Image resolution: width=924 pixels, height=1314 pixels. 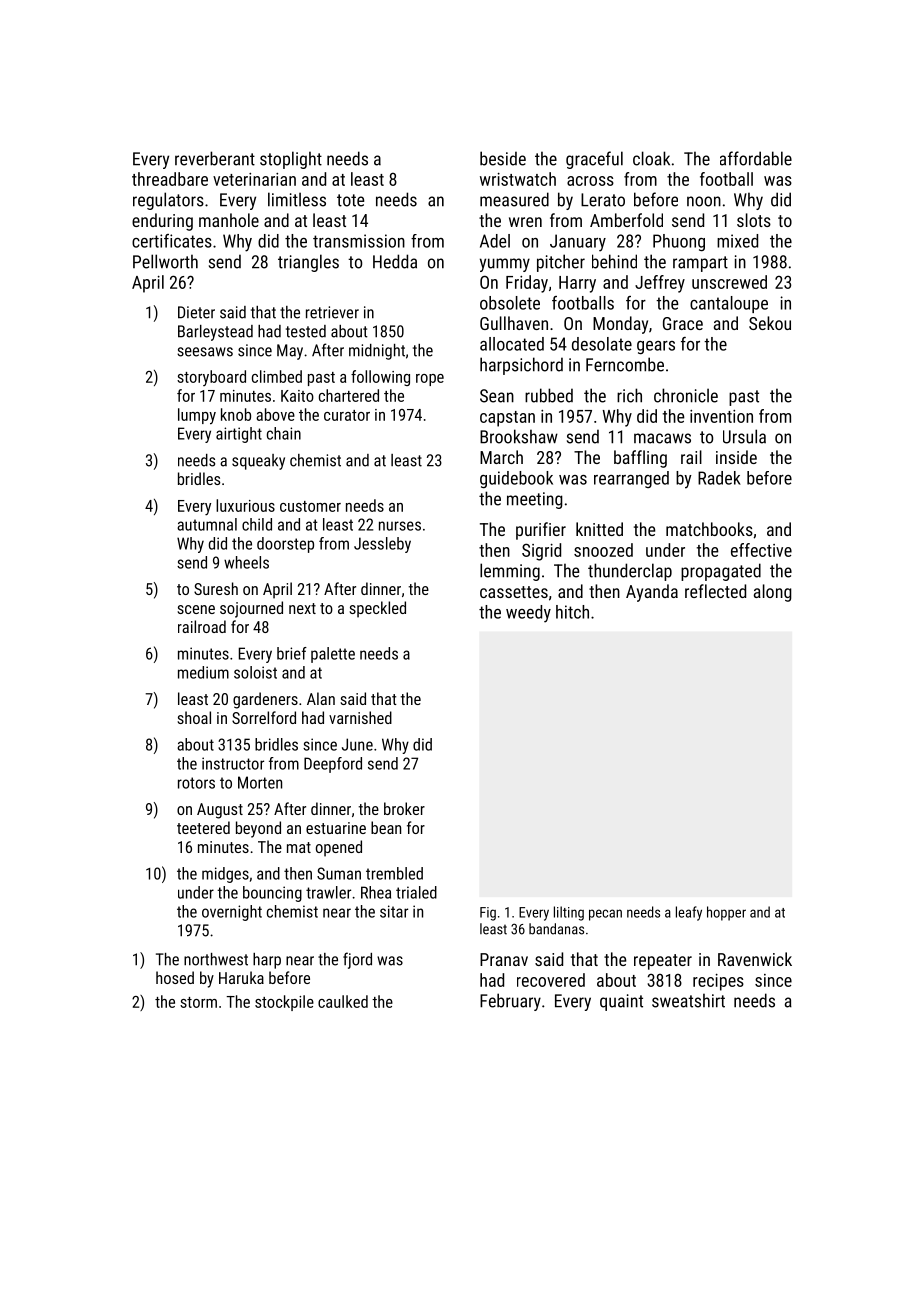 I want to click on Radek, so click(x=719, y=478).
